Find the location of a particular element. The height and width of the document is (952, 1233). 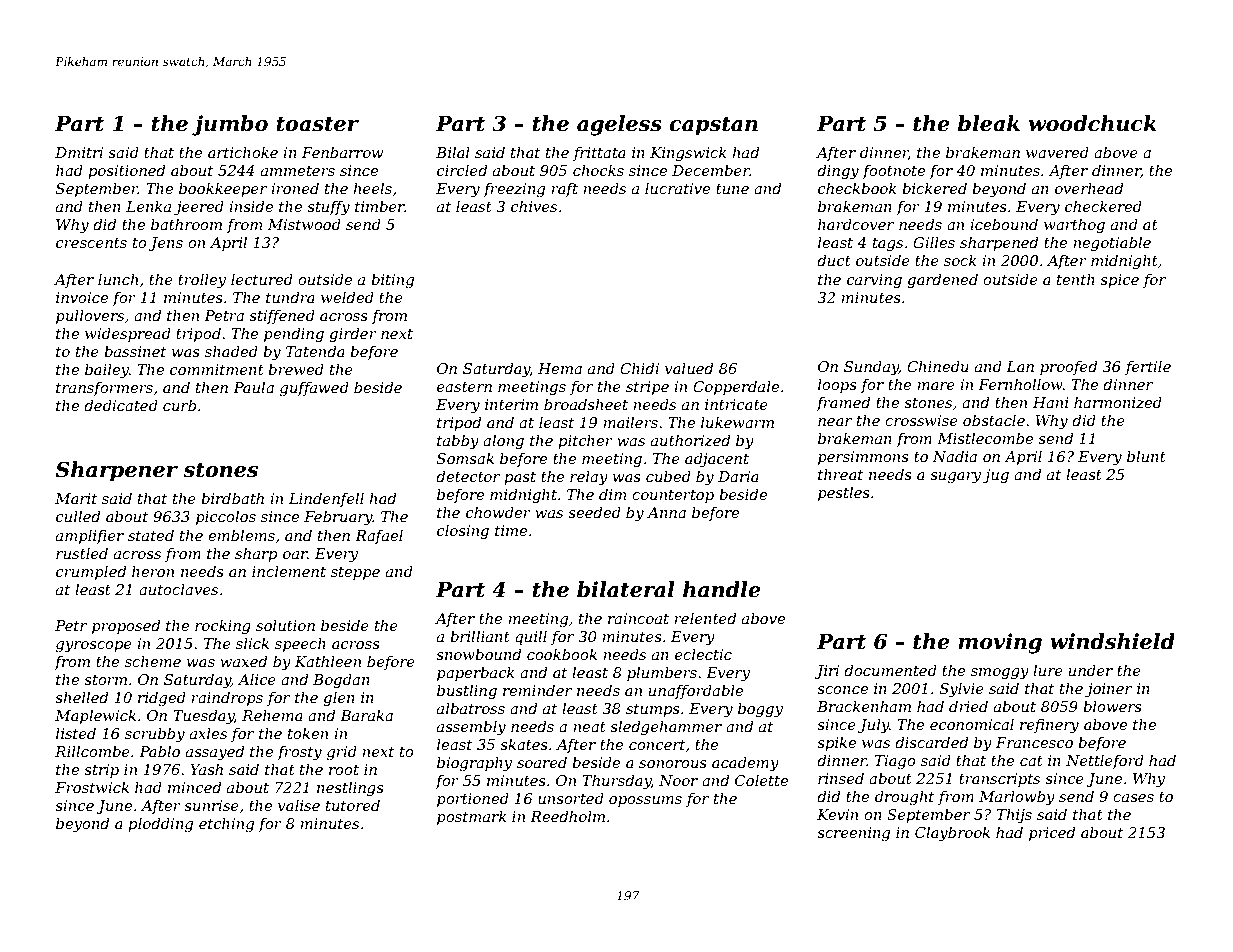

framed is located at coordinates (843, 403).
